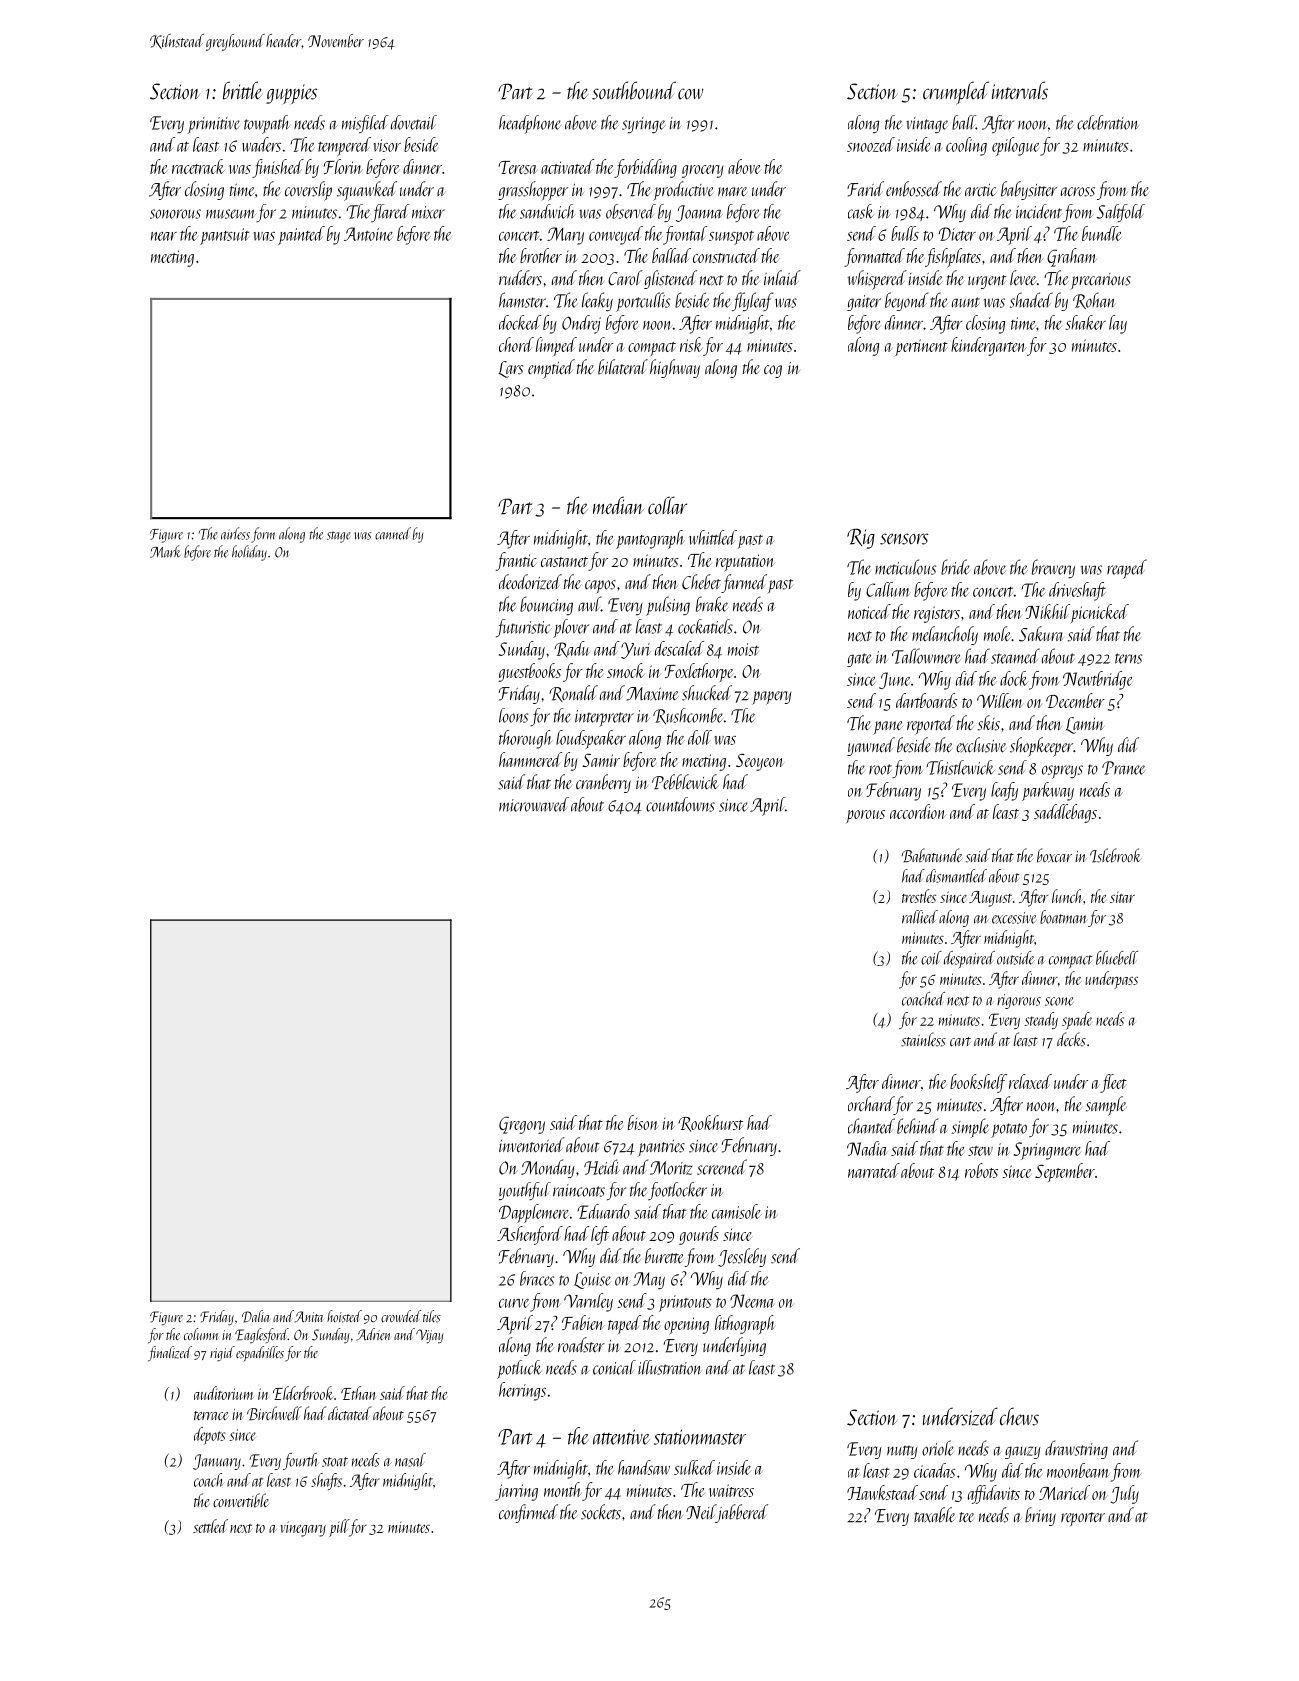  What do you see at coordinates (1019, 1001) in the page?
I see `rigorous` at bounding box center [1019, 1001].
